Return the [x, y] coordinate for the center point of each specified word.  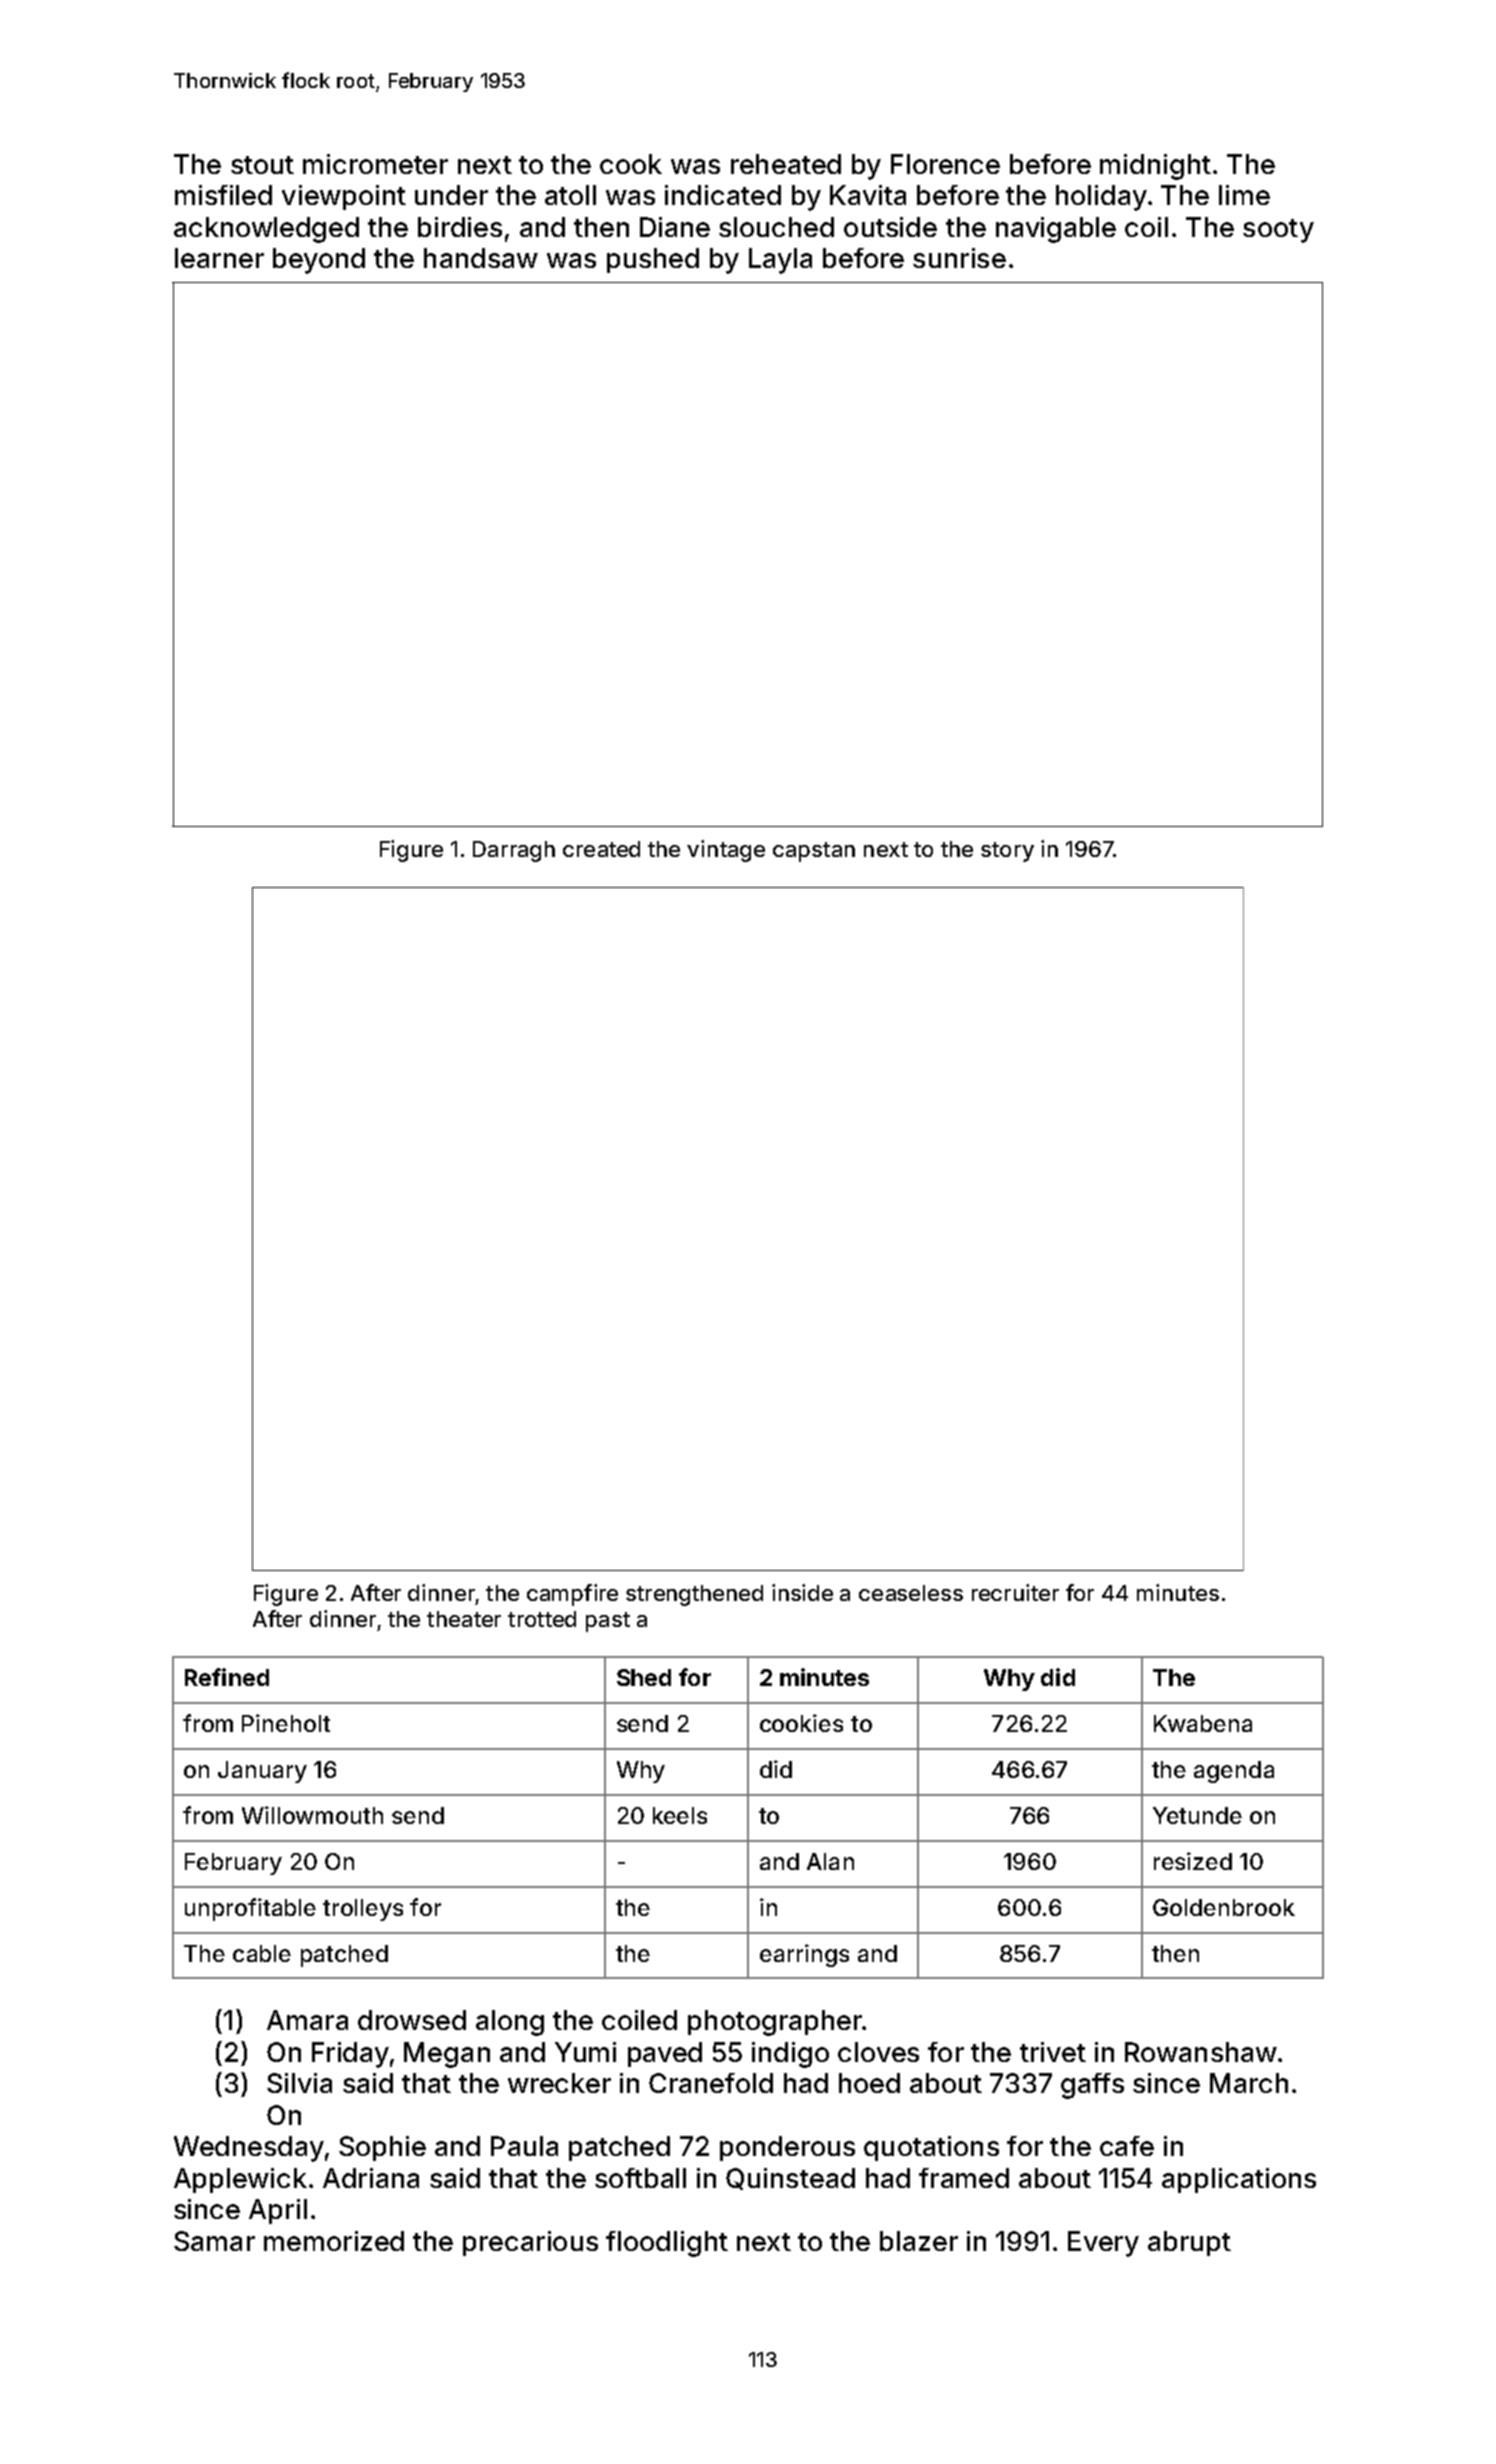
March [1249, 2083]
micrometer [375, 164]
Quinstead [790, 2179]
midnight [1155, 167]
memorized [334, 2241]
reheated [786, 164]
